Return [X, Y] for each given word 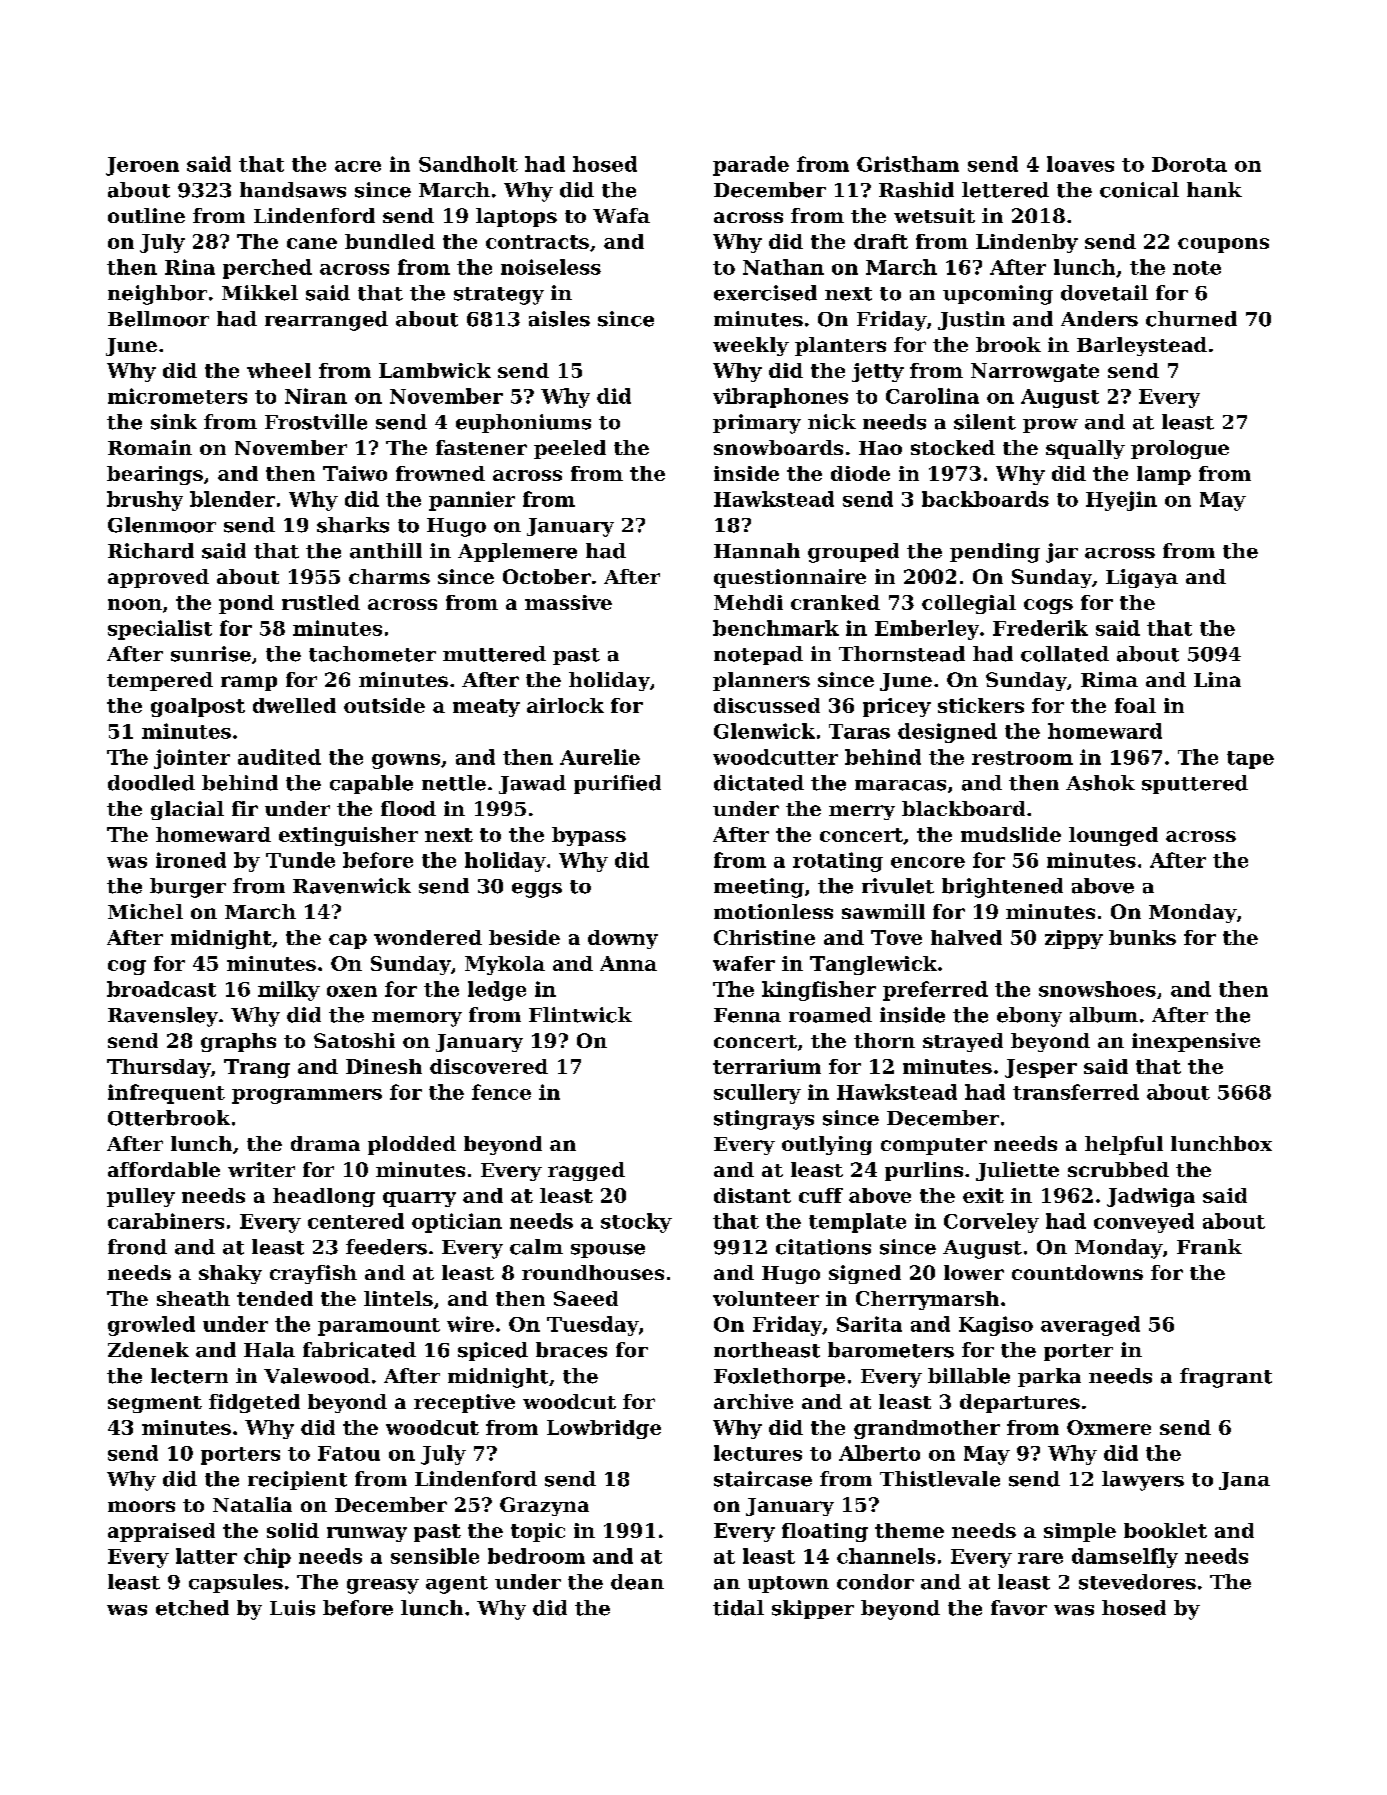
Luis [292, 1608]
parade [751, 166]
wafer [744, 963]
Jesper [1041, 1068]
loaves [1080, 164]
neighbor [157, 295]
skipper [813, 1609]
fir [245, 808]
